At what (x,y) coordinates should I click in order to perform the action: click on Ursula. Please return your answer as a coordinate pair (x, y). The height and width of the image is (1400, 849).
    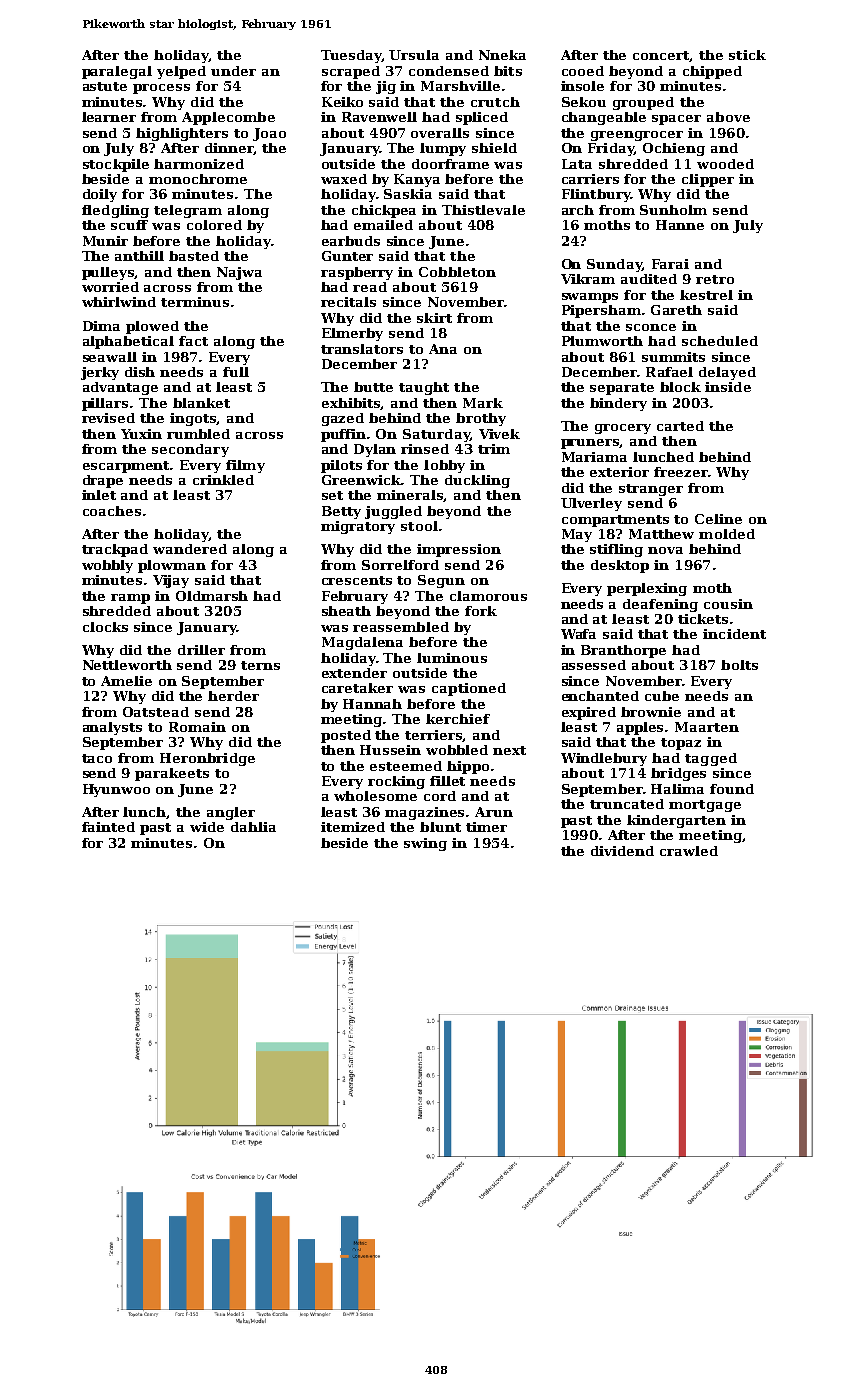
    Looking at the image, I should click on (414, 55).
